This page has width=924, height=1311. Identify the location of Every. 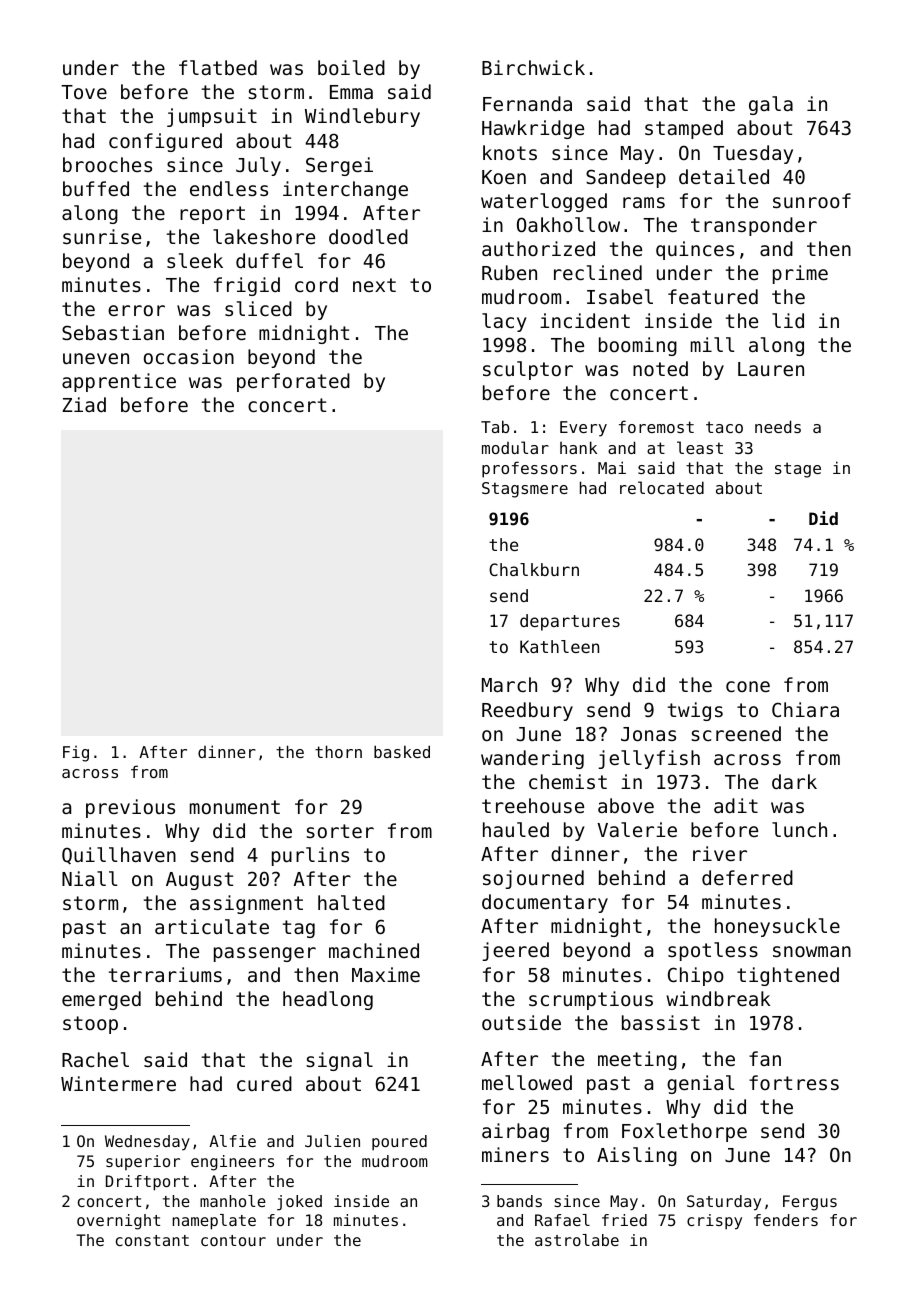
(583, 429).
